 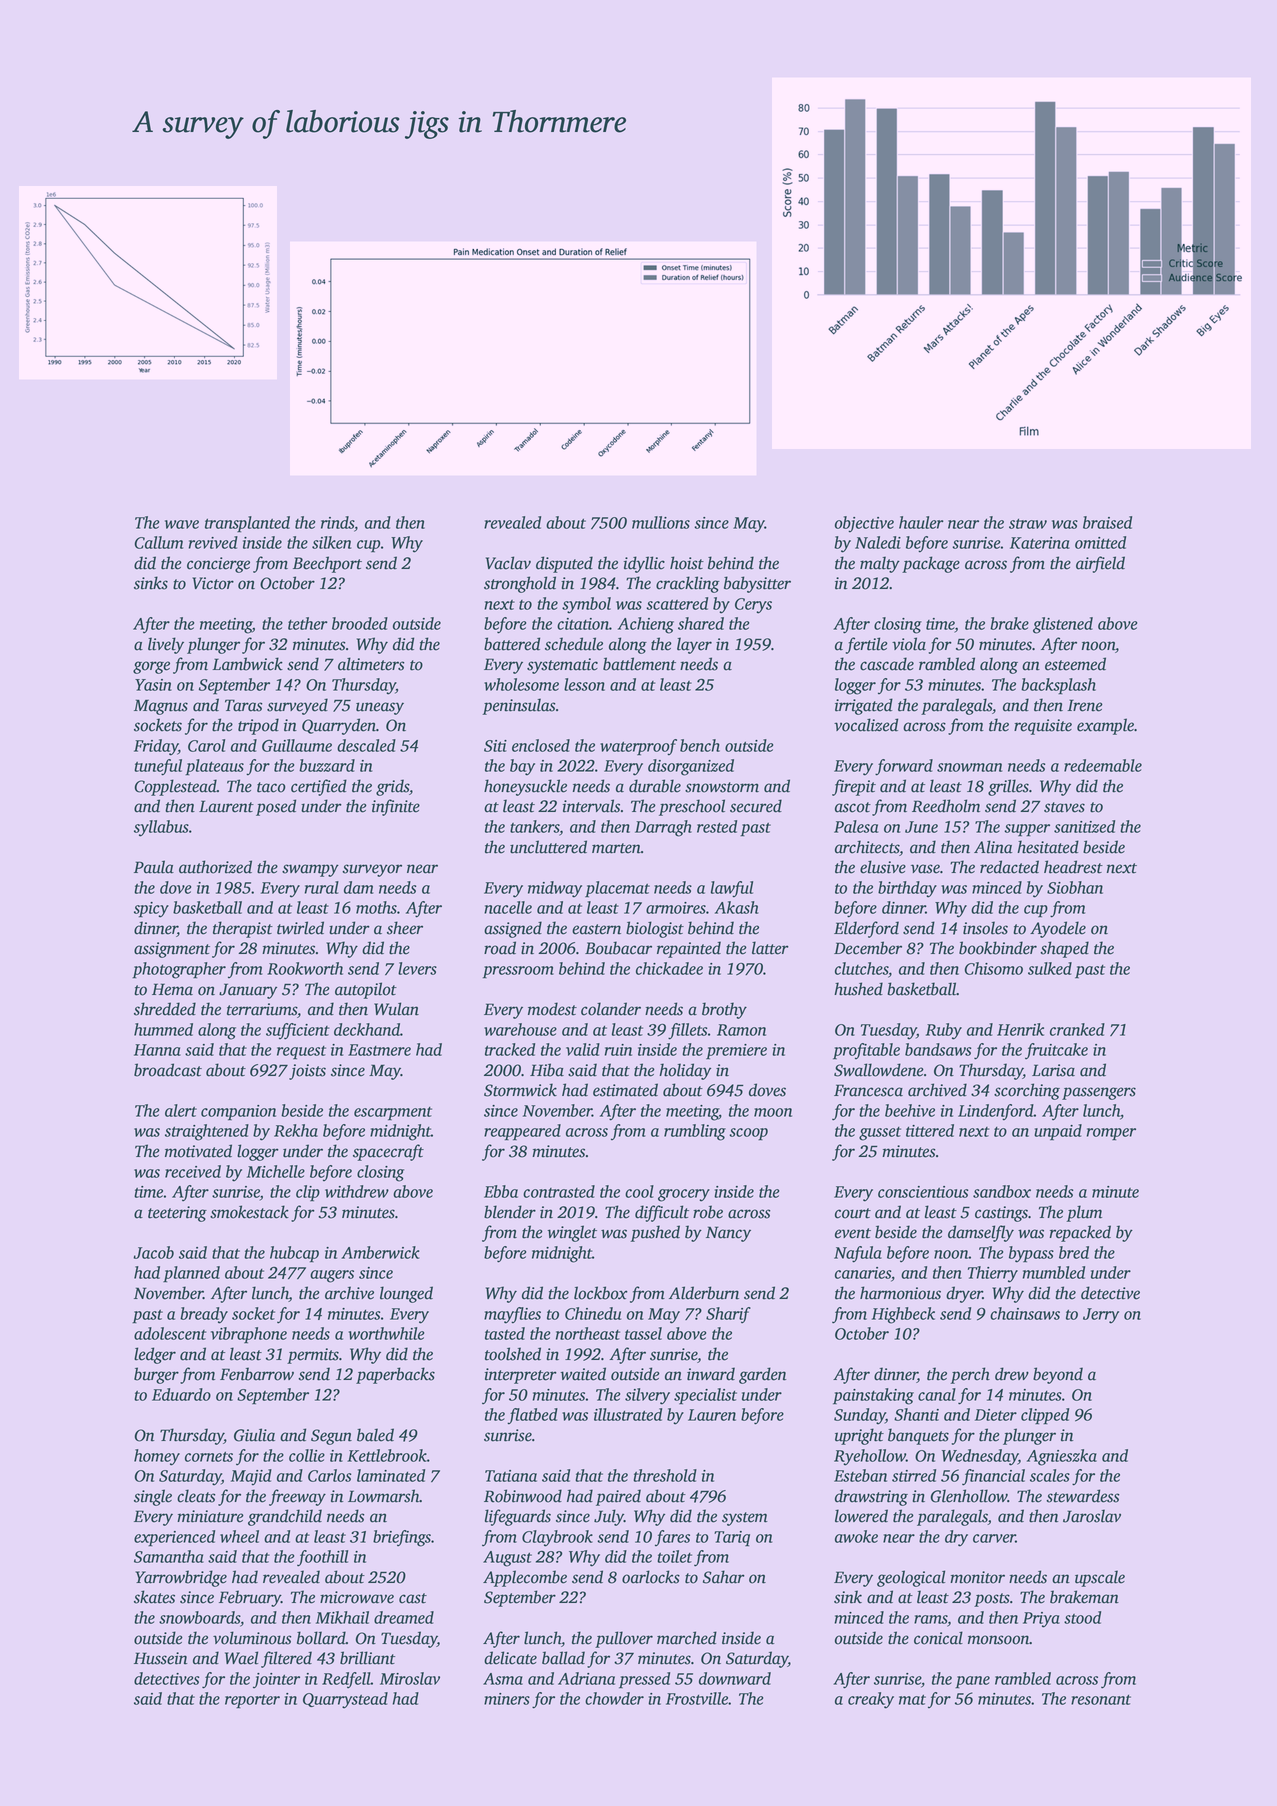 What do you see at coordinates (247, 524) in the screenshot?
I see `transplanted` at bounding box center [247, 524].
